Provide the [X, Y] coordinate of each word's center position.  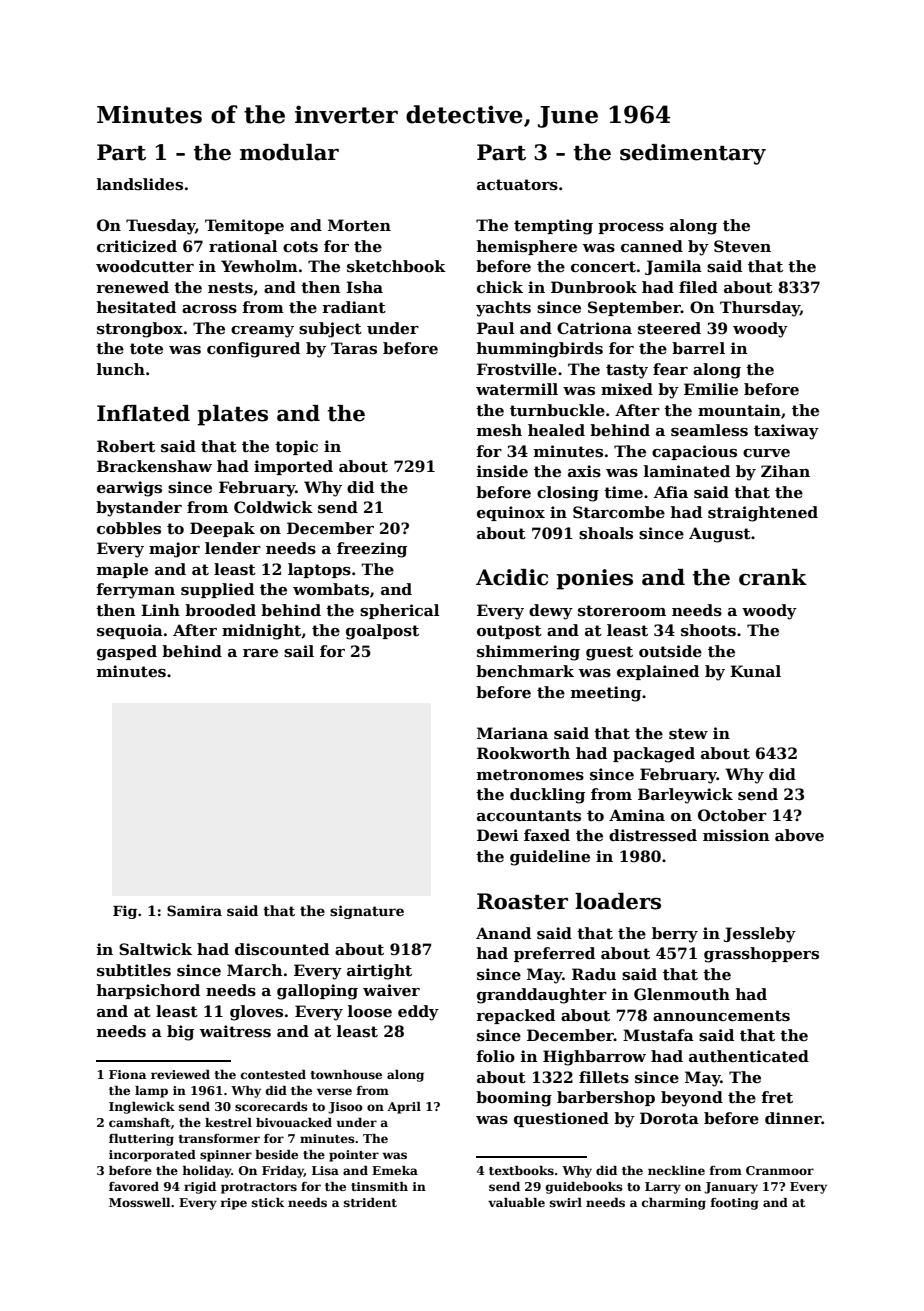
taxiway [786, 432]
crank [773, 577]
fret [777, 1097]
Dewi [497, 835]
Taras [354, 348]
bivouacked [294, 1122]
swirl [566, 1202]
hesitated [136, 307]
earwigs [129, 489]
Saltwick [155, 949]
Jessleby [760, 935]
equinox [511, 513]
